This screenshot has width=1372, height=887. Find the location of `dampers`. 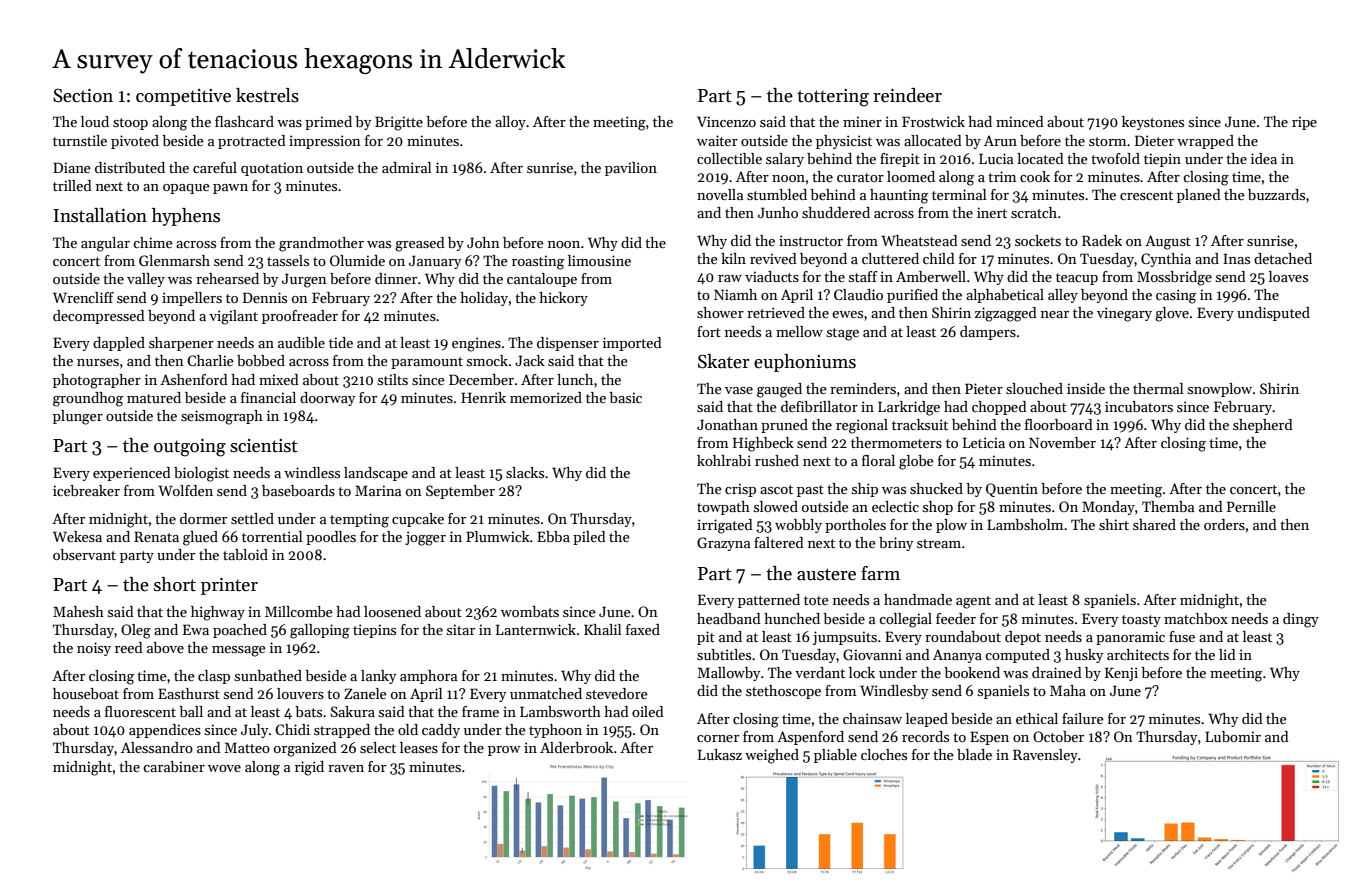

dampers is located at coordinates (988, 333).
